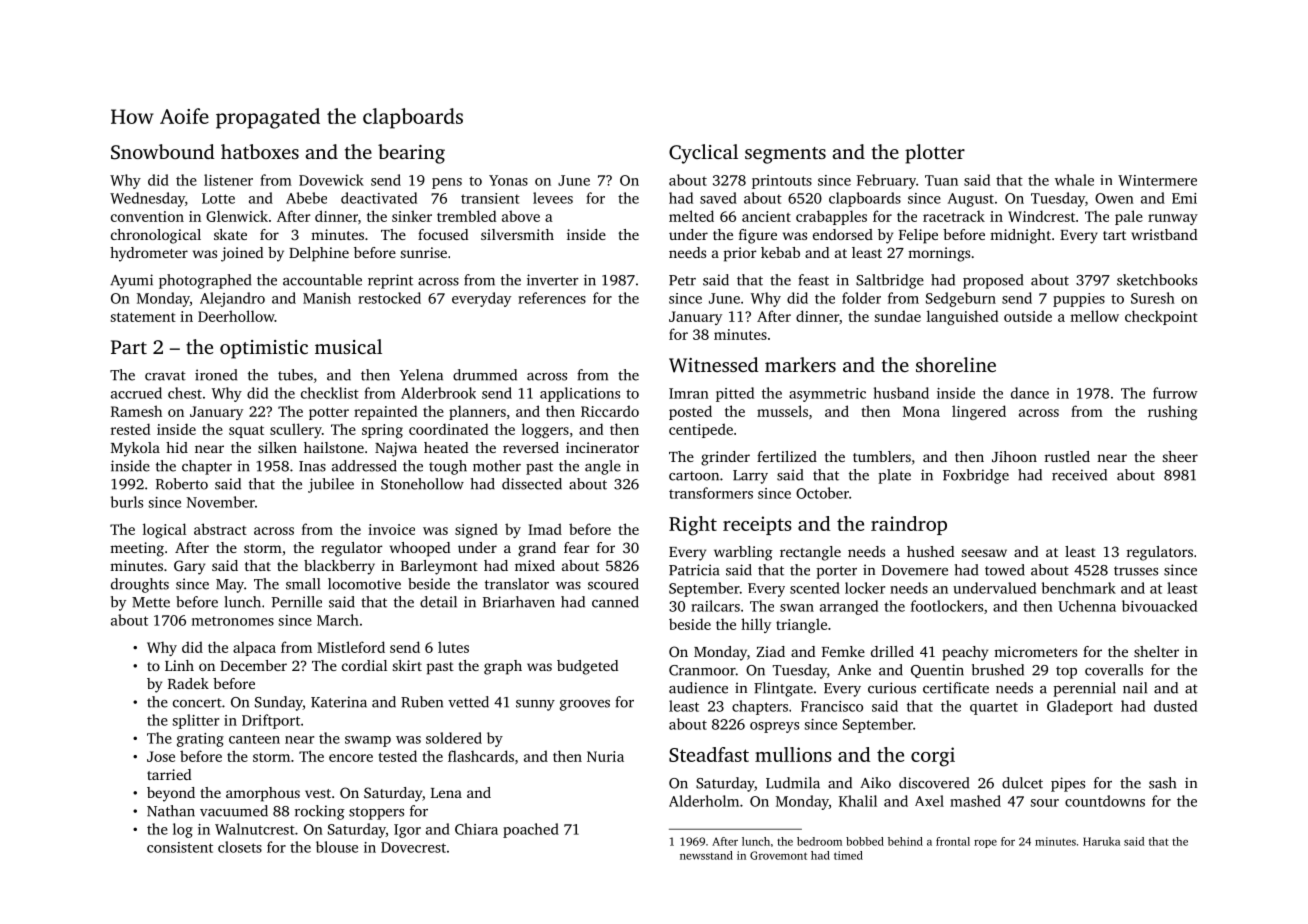 The image size is (1308, 924). Describe the element at coordinates (1159, 606) in the screenshot. I see `bivouacked` at that location.
